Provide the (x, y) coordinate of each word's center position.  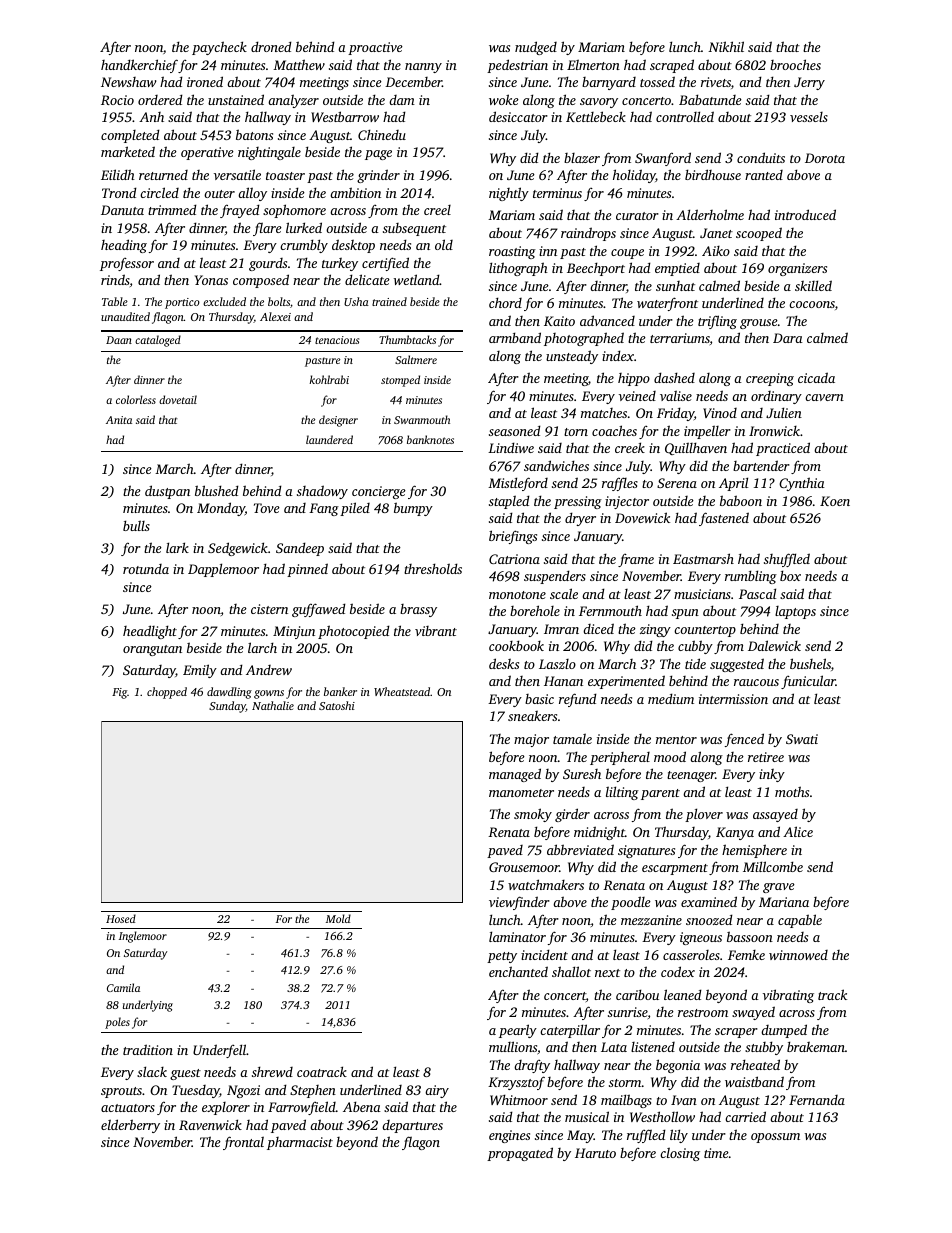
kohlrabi (329, 379)
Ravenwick (210, 1124)
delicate (367, 279)
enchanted (518, 971)
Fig (119, 693)
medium (671, 698)
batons (254, 134)
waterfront (667, 304)
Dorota (825, 158)
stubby (764, 1048)
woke (504, 99)
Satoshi (337, 705)
